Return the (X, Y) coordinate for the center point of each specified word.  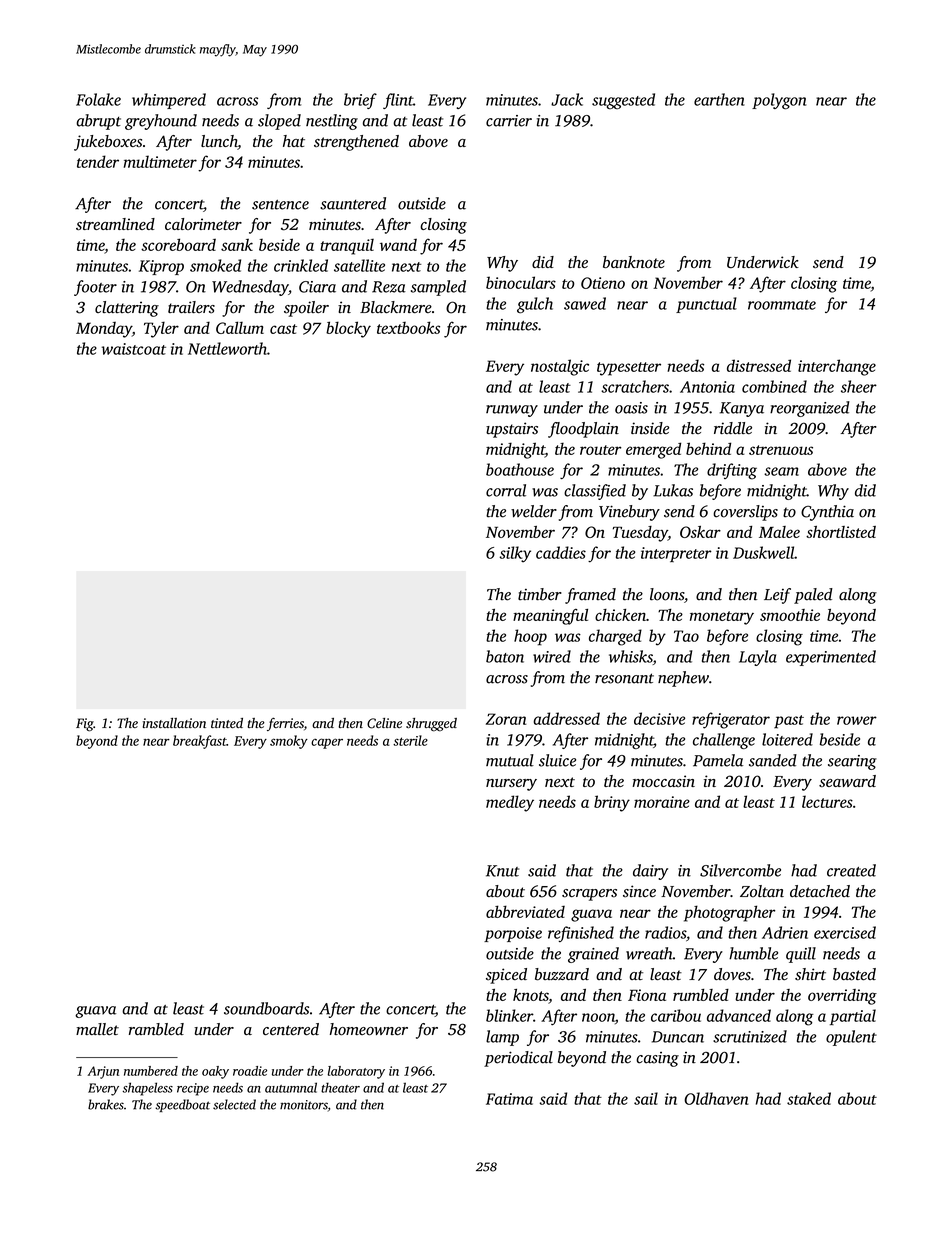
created (851, 870)
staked (809, 1098)
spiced (506, 976)
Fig (85, 725)
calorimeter (203, 224)
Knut (502, 871)
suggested (623, 101)
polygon (779, 101)
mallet (97, 1029)
